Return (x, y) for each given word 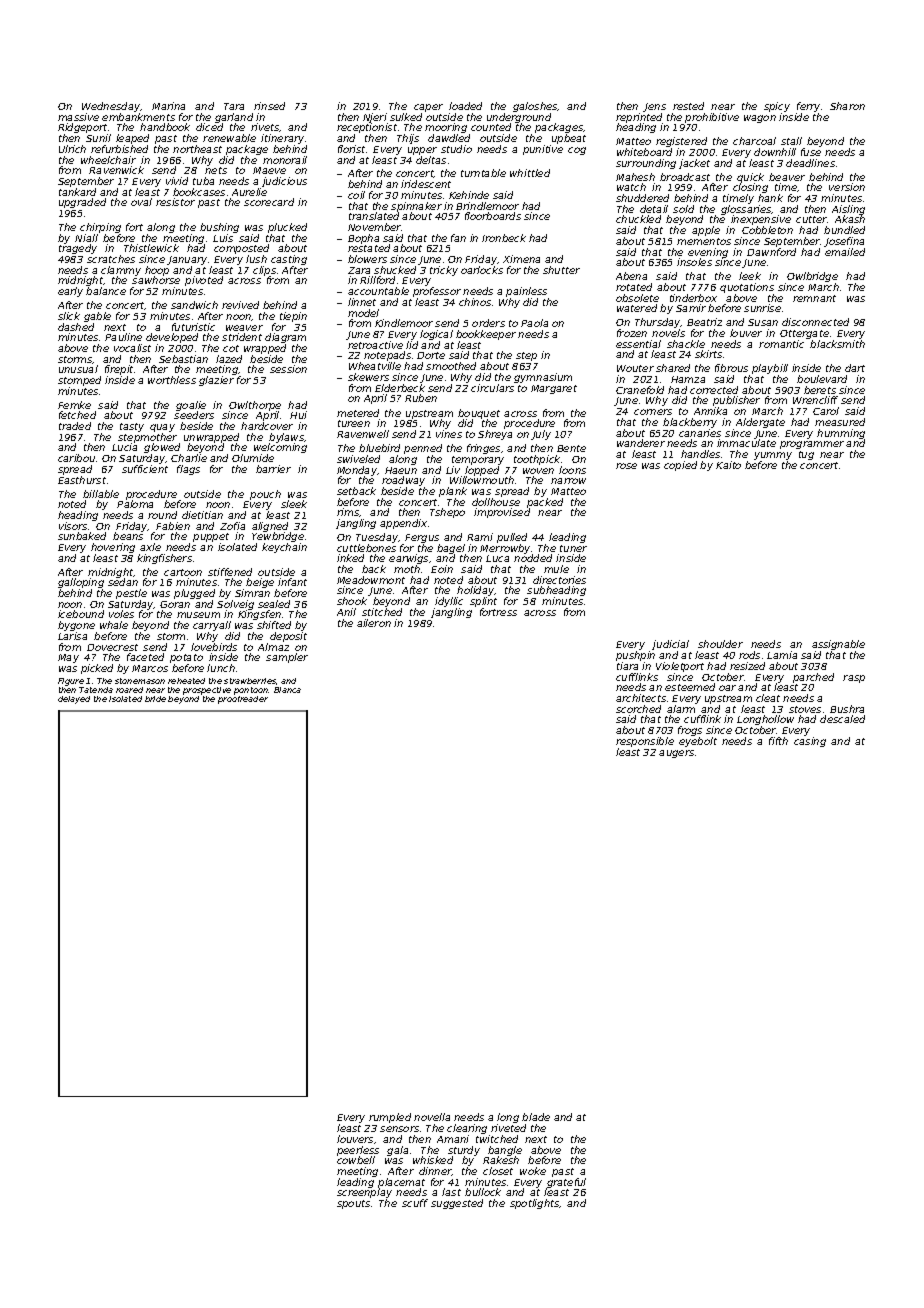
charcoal (754, 141)
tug (806, 455)
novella (432, 1117)
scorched (638, 709)
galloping (81, 583)
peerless (358, 1151)
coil (356, 195)
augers (676, 754)
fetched (77, 415)
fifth (778, 741)
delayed (74, 700)
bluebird (379, 448)
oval (141, 202)
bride (155, 699)
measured (840, 422)
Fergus (422, 538)
